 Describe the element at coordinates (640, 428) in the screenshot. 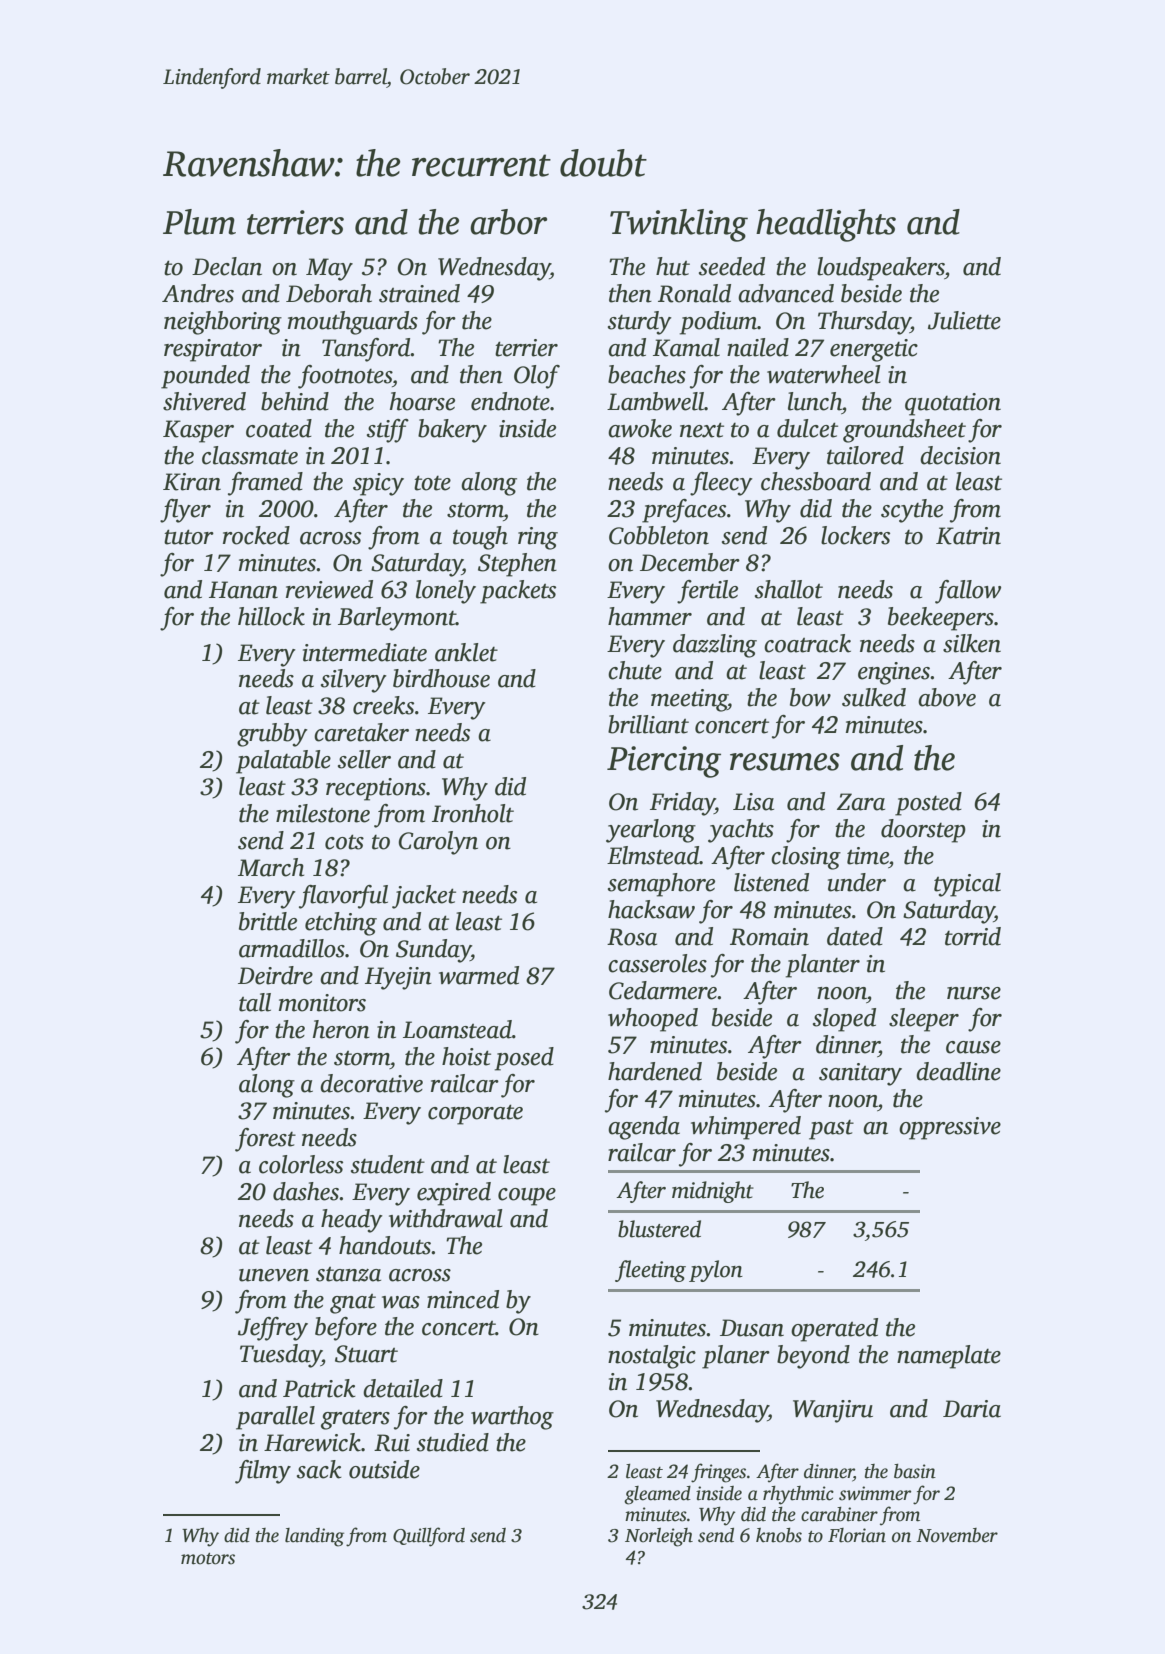

I see `awoke` at that location.
